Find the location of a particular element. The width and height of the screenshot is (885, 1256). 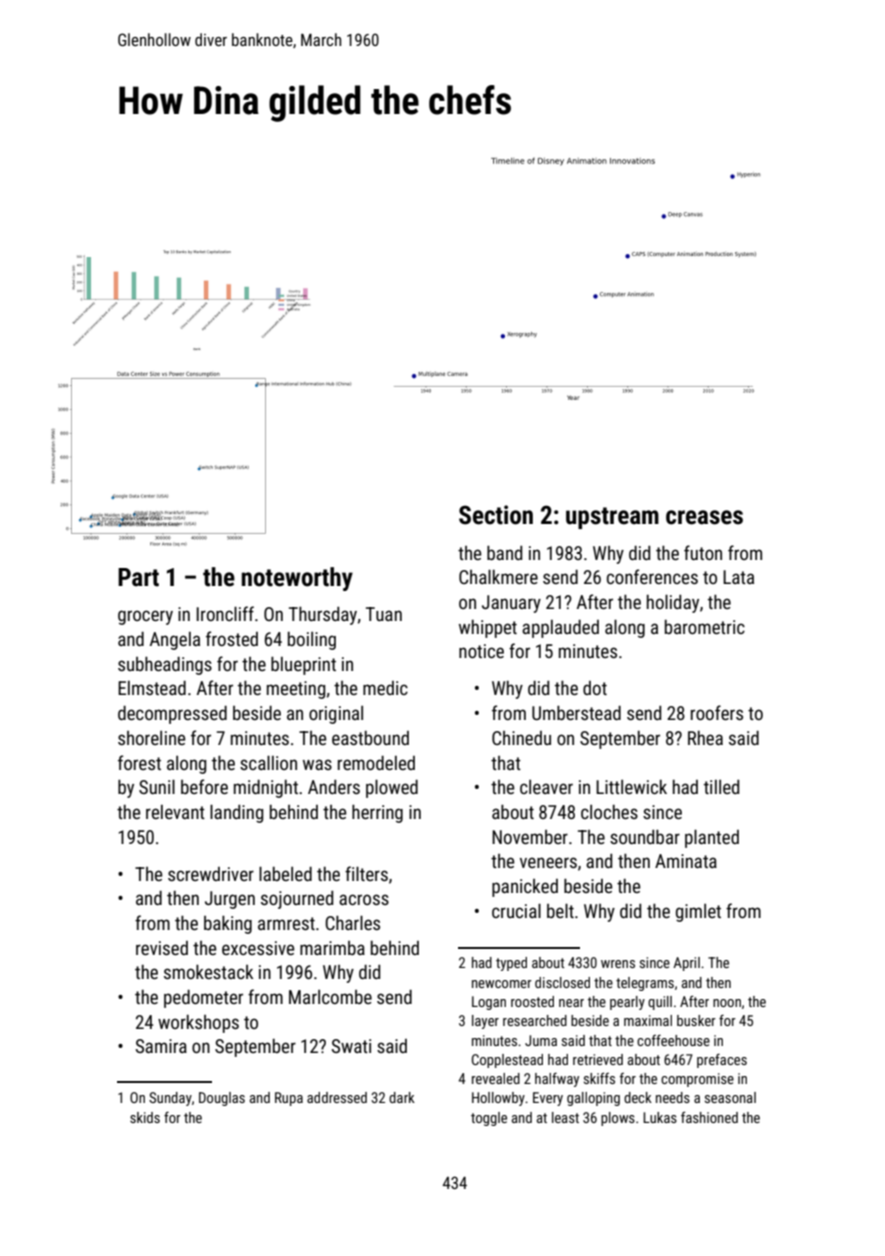

filters is located at coordinates (366, 873).
